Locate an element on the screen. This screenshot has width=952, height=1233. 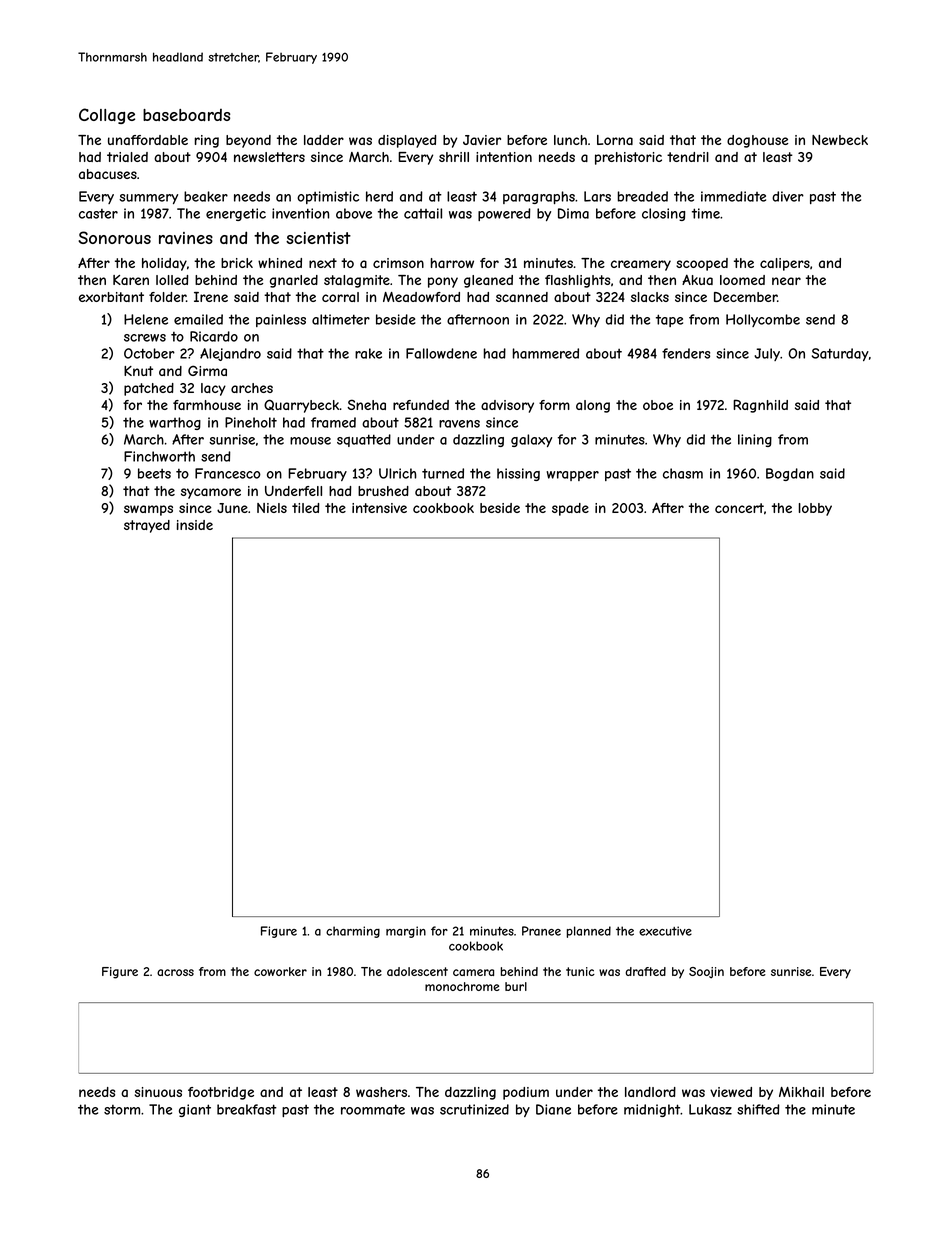
Knut is located at coordinates (138, 371).
